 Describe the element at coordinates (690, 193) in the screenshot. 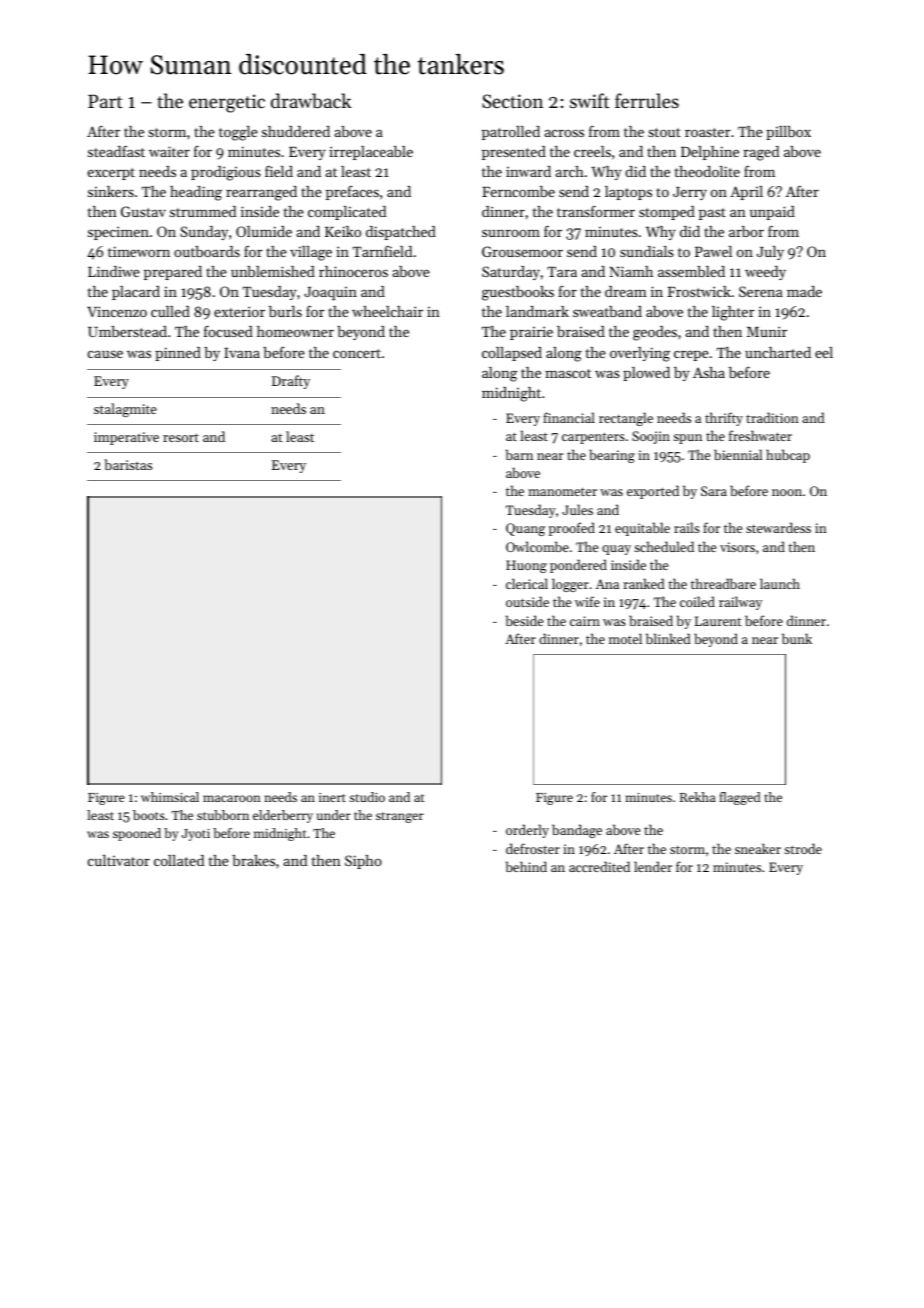

I see `Jerry` at that location.
